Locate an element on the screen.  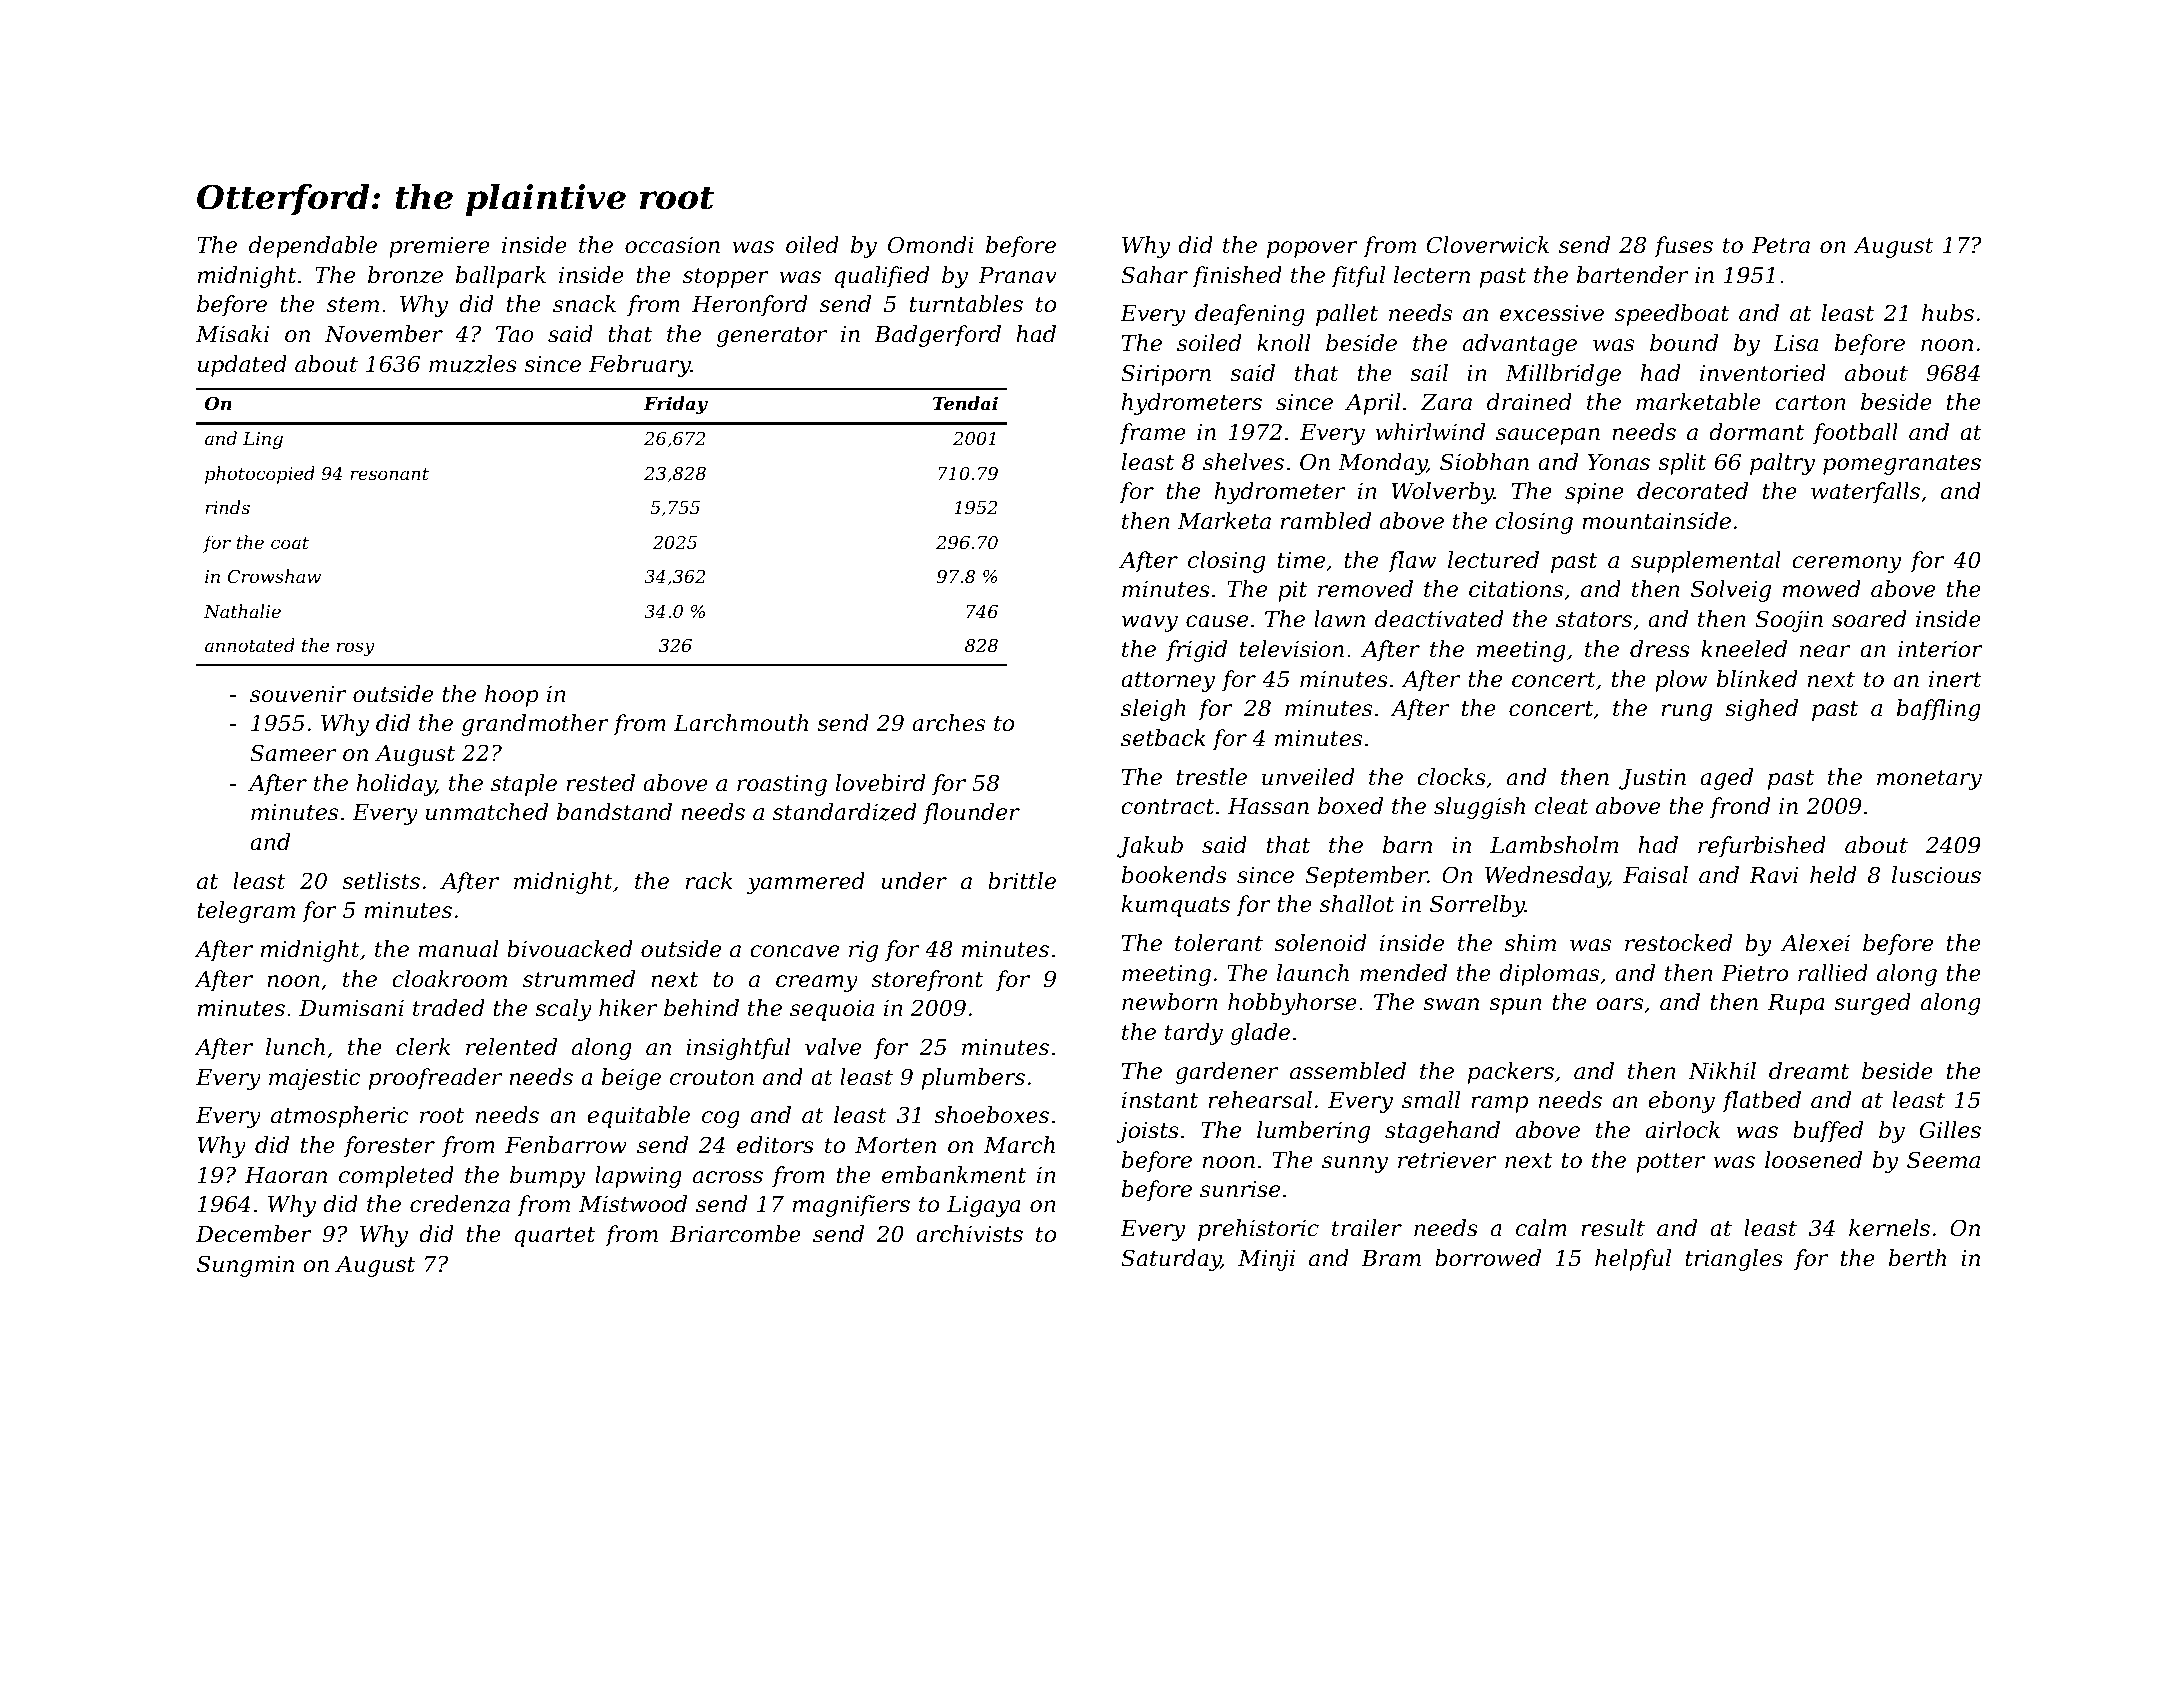
yammered is located at coordinates (806, 883).
